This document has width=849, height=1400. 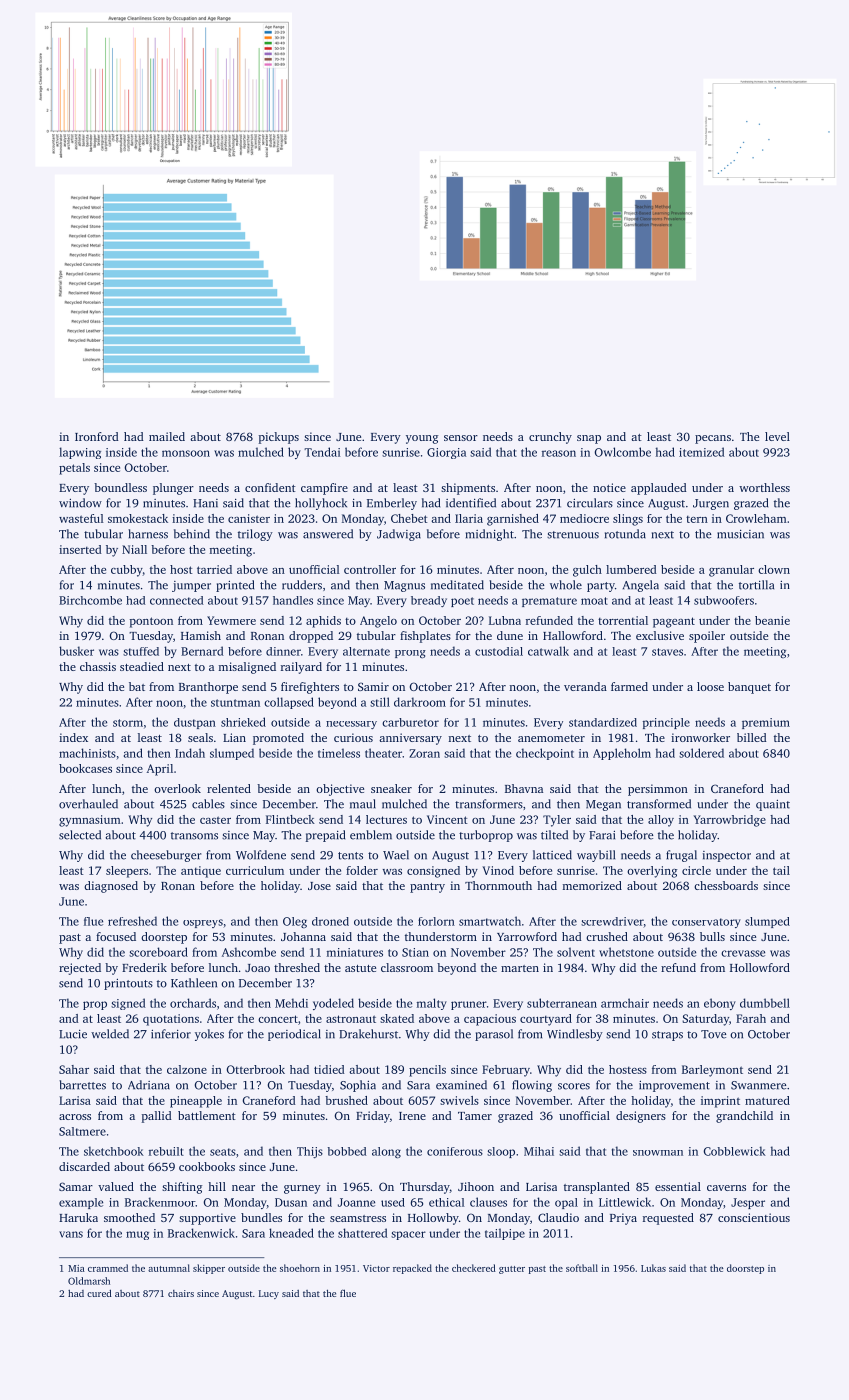 I want to click on curriculum, so click(x=255, y=870).
